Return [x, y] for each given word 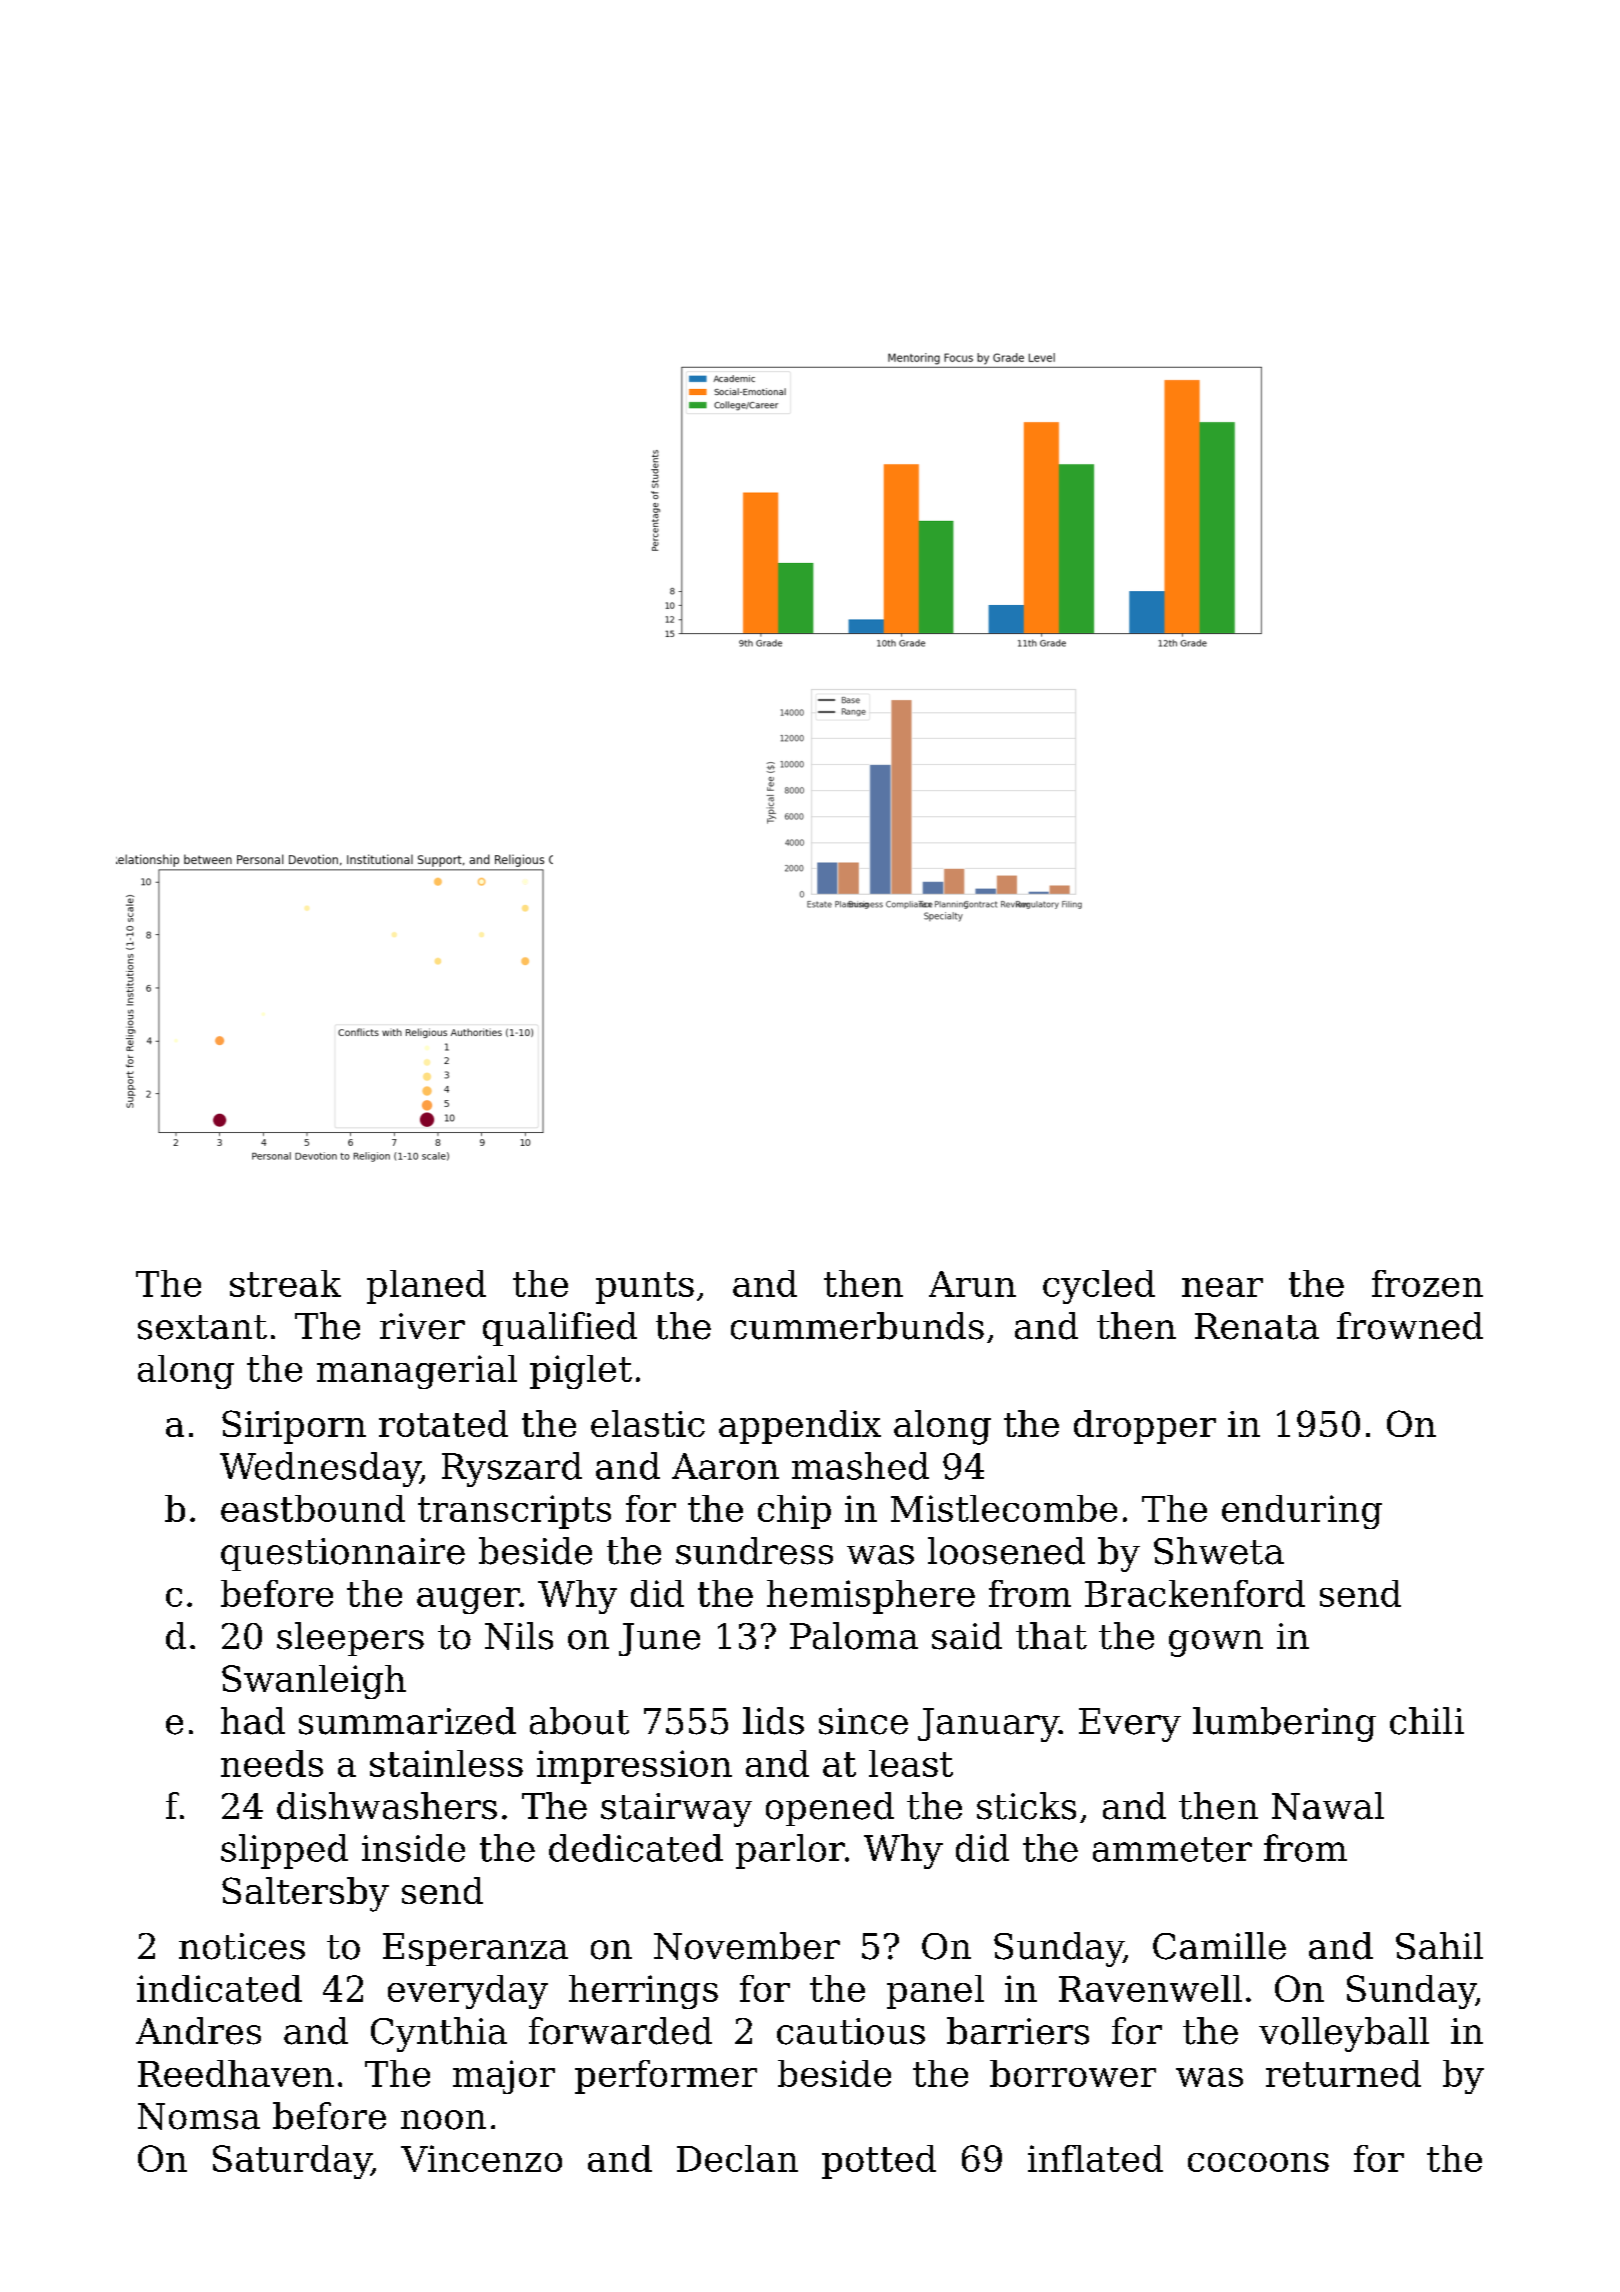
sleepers [350, 1639]
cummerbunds [857, 1326]
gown [1216, 1643]
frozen [1427, 1283]
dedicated [636, 1848]
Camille [1219, 1946]
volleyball [1344, 2034]
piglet [581, 1372]
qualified [560, 1329]
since [863, 1721]
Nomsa [199, 2116]
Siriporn [294, 1427]
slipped [284, 1851]
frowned [1410, 1326]
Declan [737, 2158]
